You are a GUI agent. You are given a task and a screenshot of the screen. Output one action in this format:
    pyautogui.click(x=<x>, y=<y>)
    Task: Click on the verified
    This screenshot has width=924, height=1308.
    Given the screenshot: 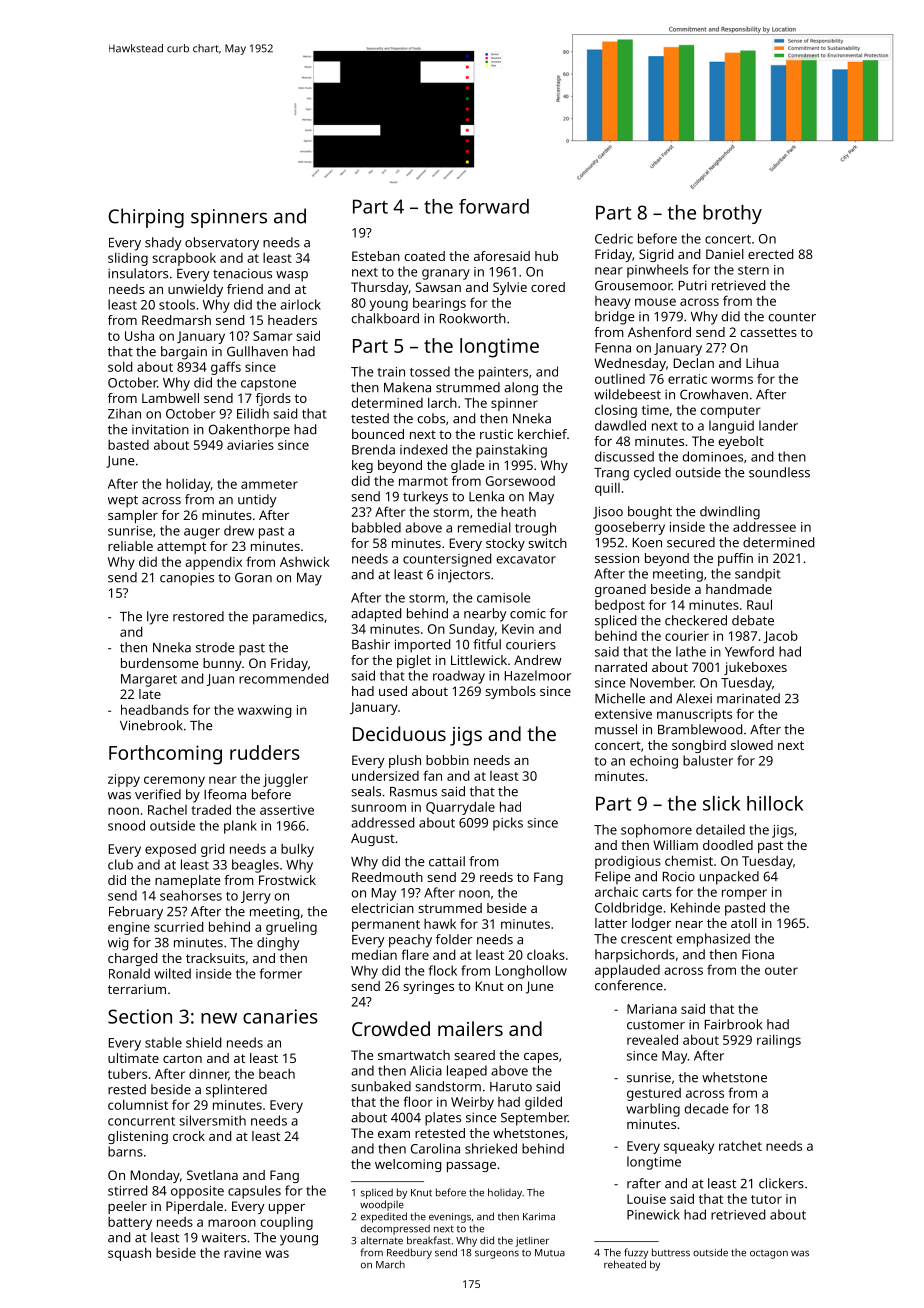 What is the action you would take?
    pyautogui.click(x=158, y=794)
